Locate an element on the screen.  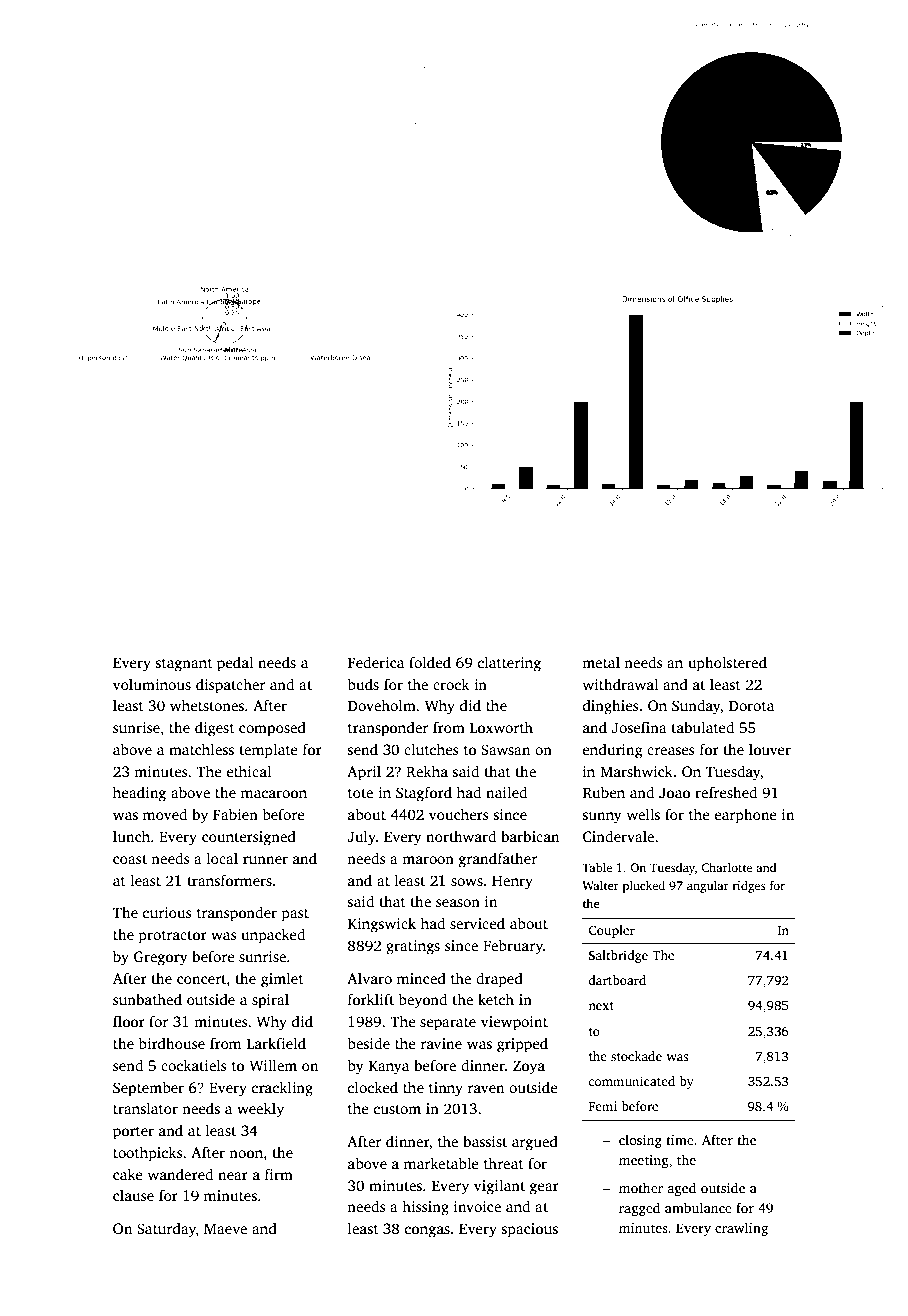
Maeve is located at coordinates (225, 1228).
